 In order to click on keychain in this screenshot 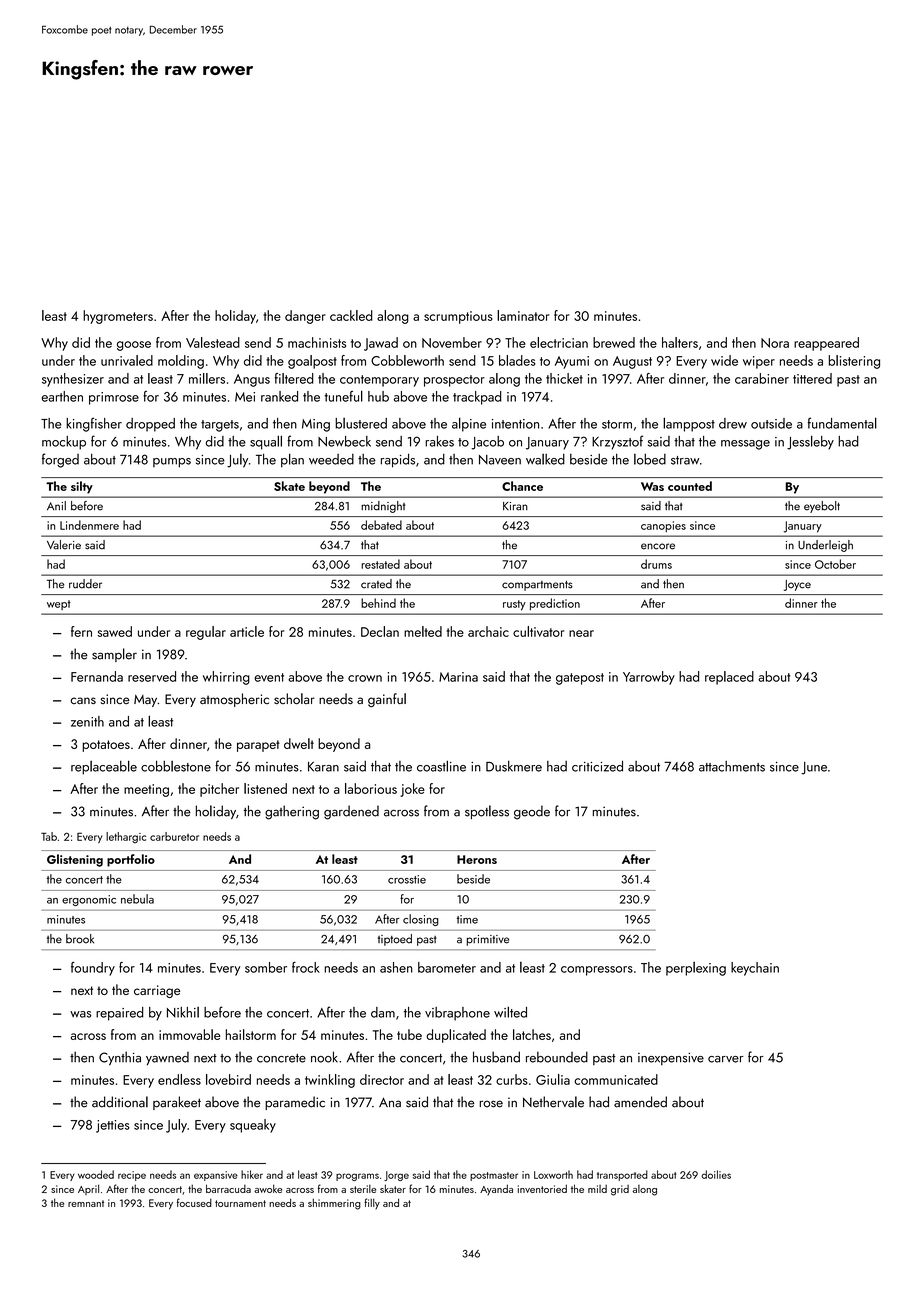, I will do `click(755, 969)`.
